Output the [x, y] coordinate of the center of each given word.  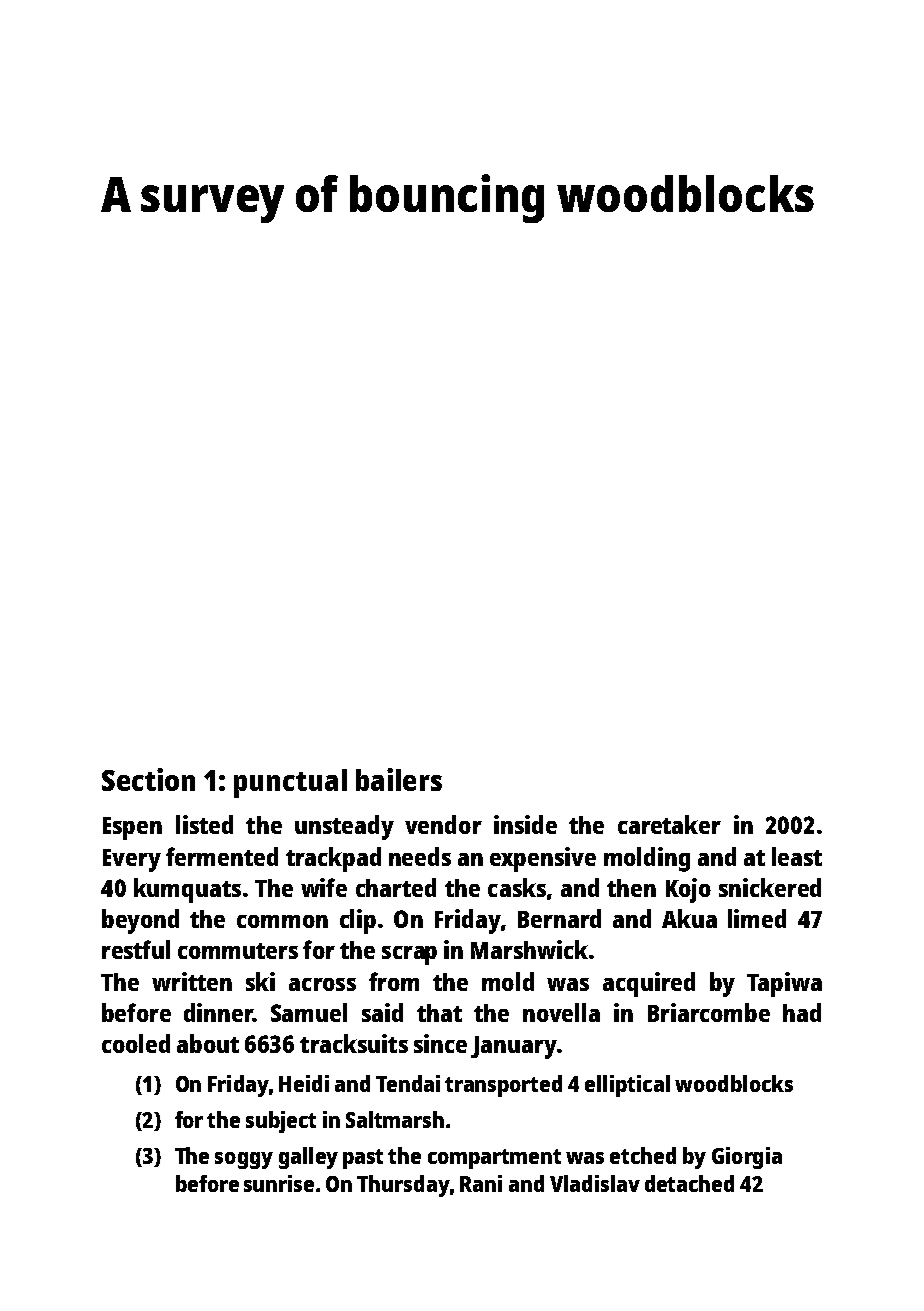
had [802, 1012]
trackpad [333, 859]
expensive [543, 859]
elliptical [627, 1086]
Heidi [304, 1083]
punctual [290, 783]
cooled [136, 1043]
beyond [140, 921]
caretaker [669, 824]
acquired [649, 984]
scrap [409, 955]
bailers [399, 779]
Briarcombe [709, 1012]
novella [561, 1012]
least [797, 856]
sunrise [279, 1183]
